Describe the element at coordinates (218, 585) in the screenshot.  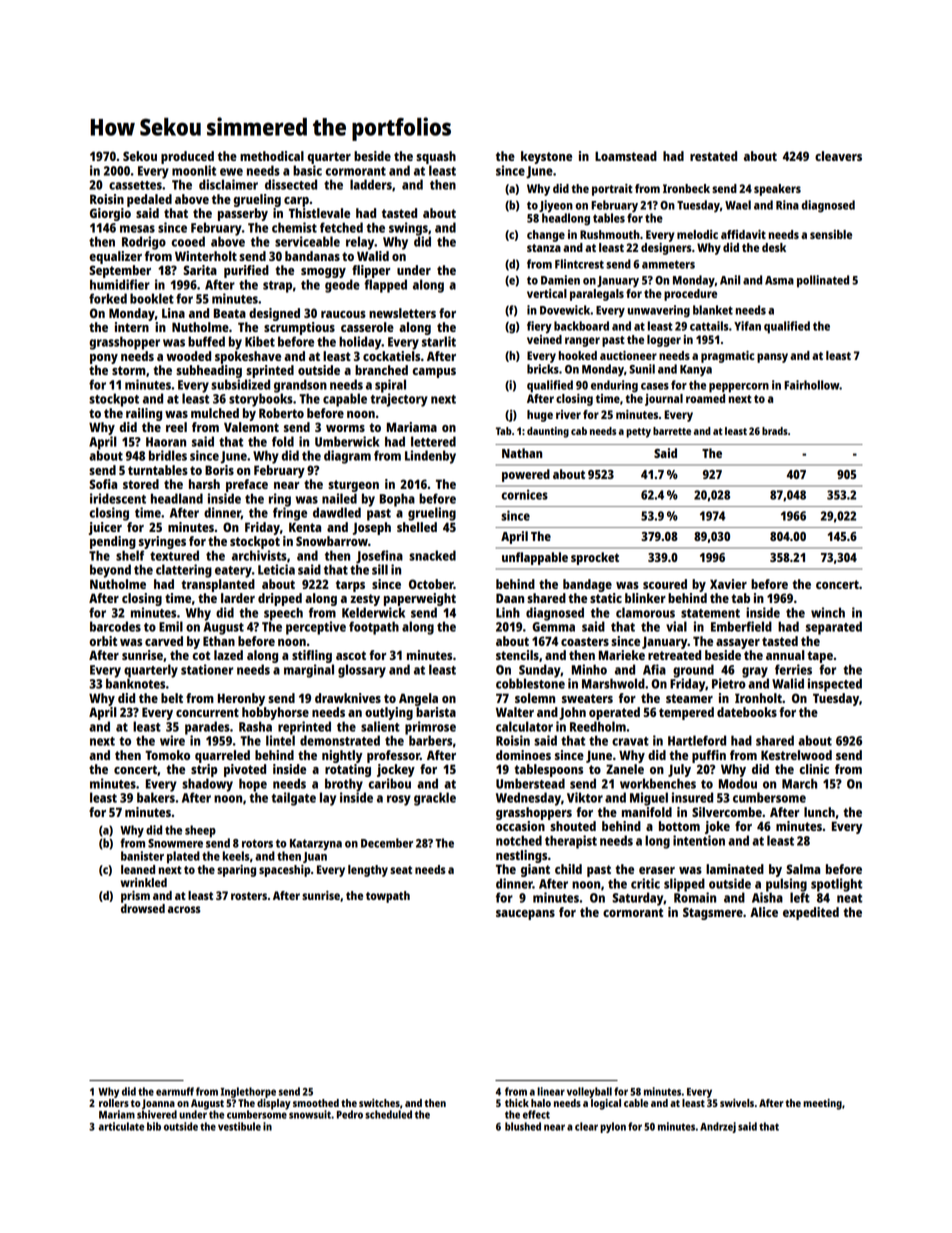
I see `transplanted` at that location.
